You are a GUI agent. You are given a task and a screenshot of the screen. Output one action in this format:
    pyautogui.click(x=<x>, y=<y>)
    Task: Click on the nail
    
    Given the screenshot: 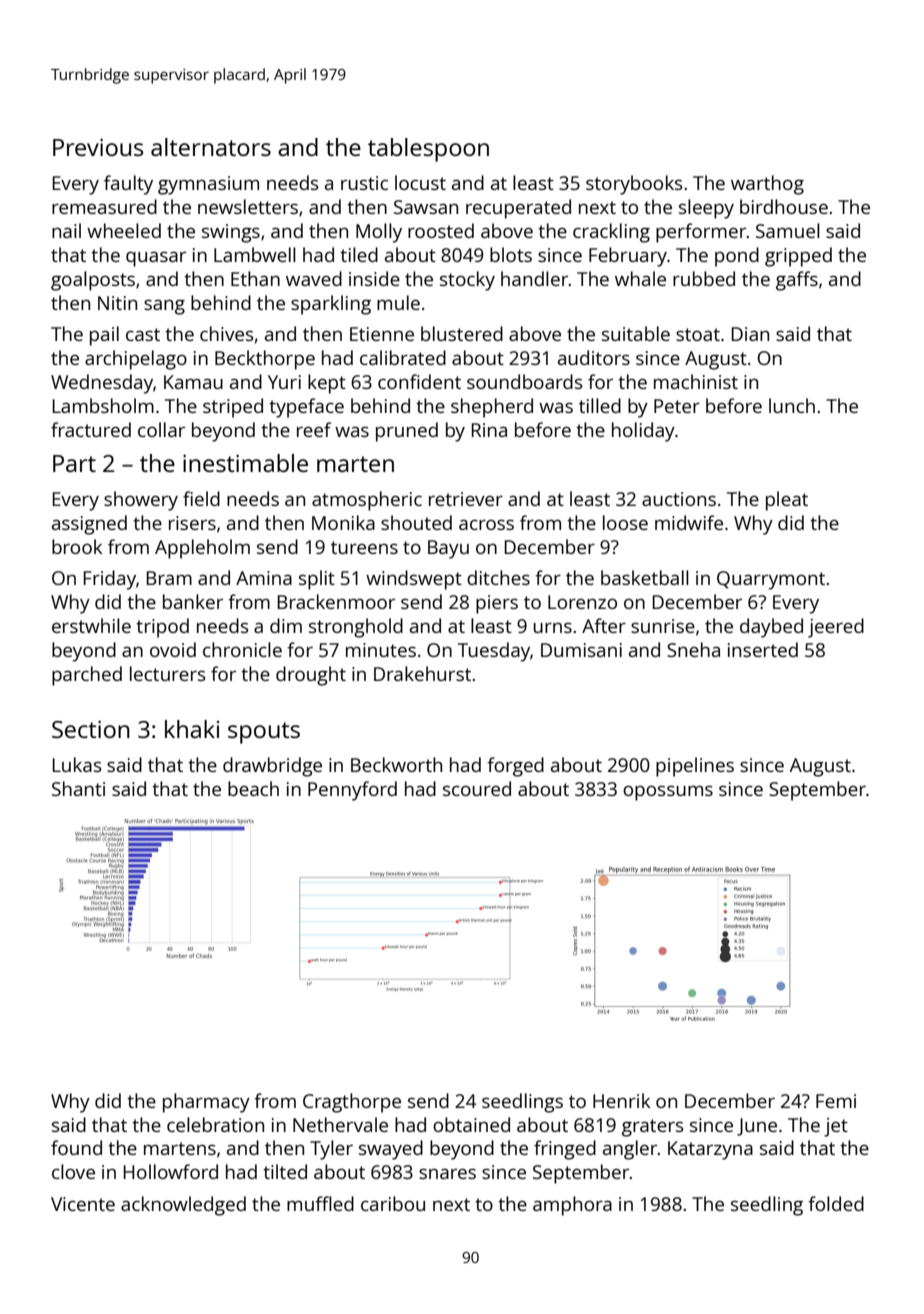 What is the action you would take?
    pyautogui.click(x=66, y=230)
